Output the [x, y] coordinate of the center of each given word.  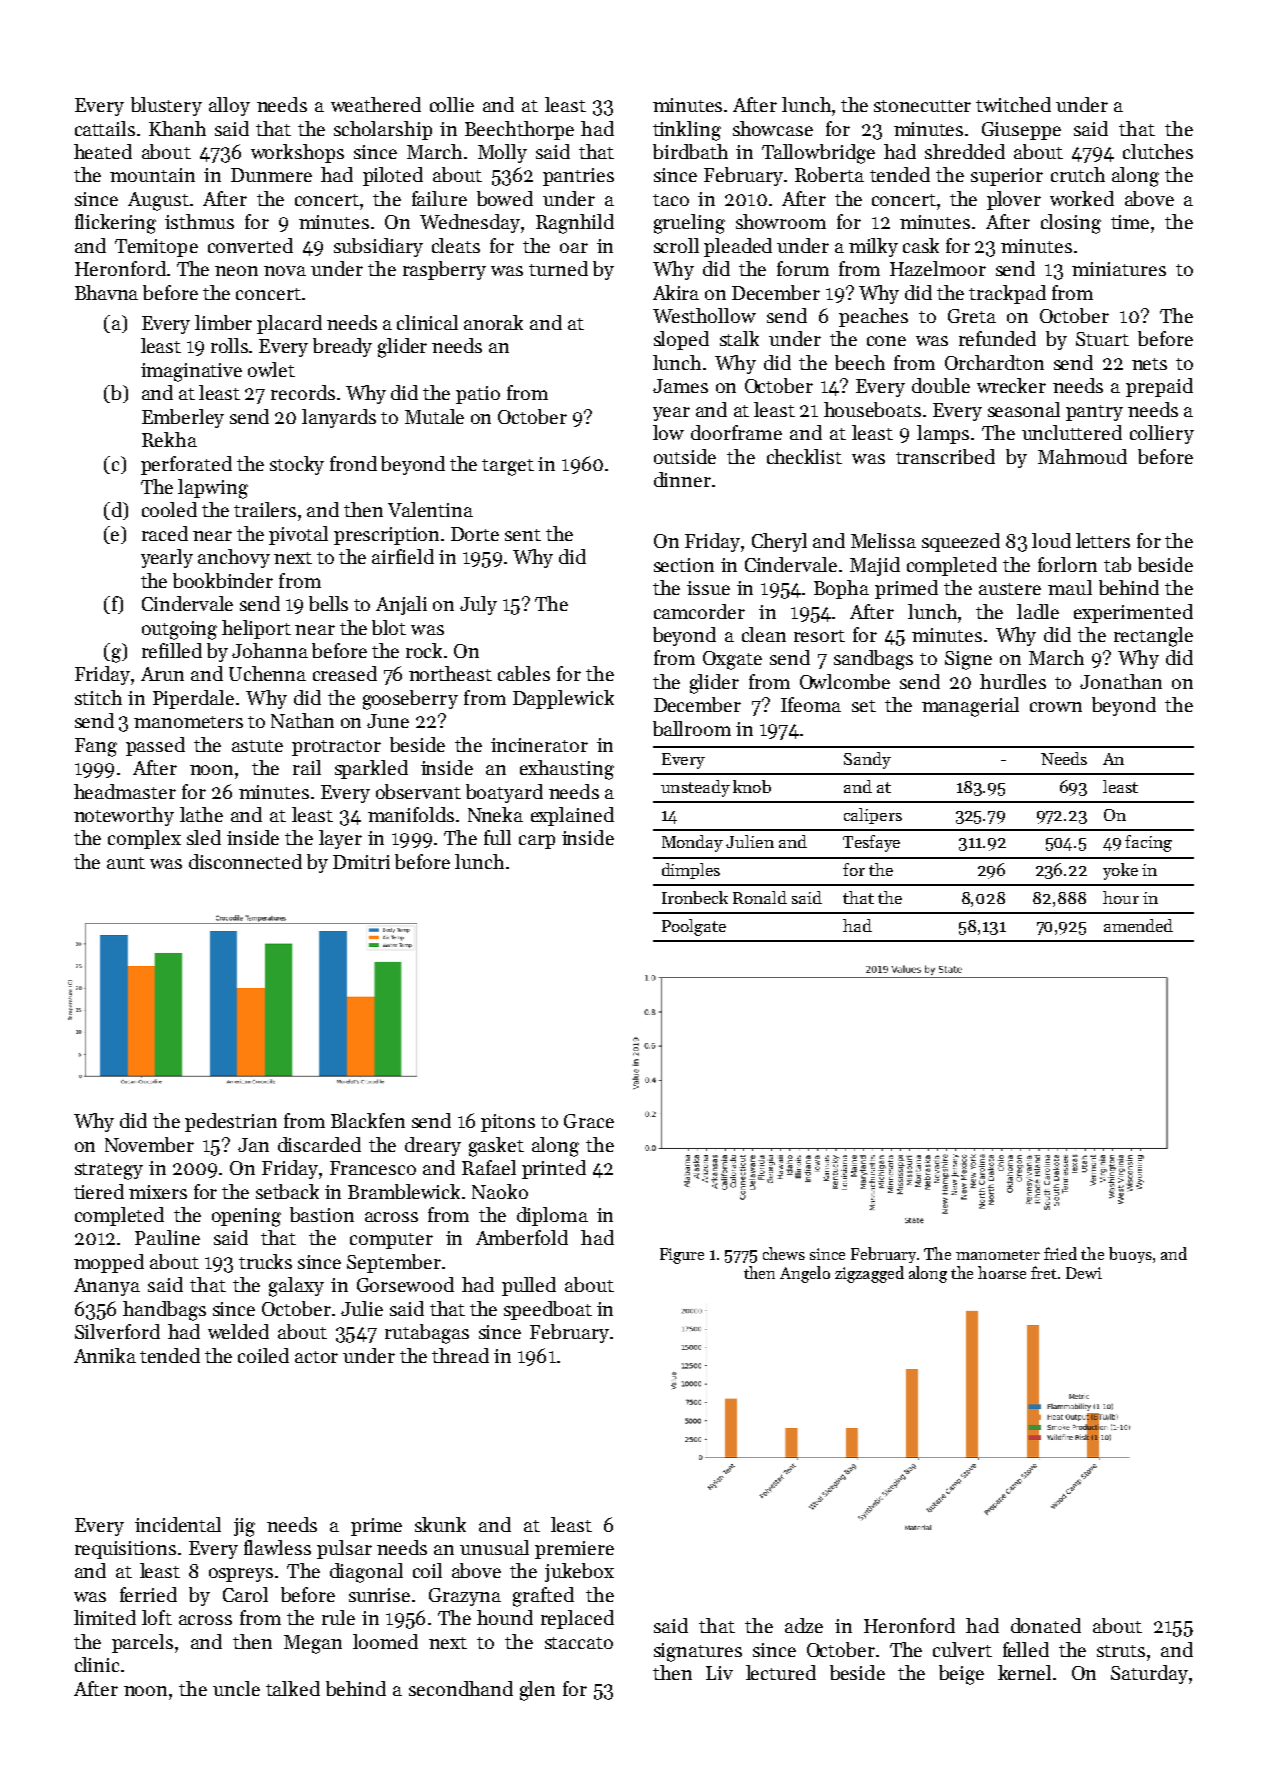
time [1130, 222]
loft [157, 1617]
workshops [297, 153]
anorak [493, 322]
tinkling [687, 131]
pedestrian [231, 1122]
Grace [589, 1121]
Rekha [169, 439]
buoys [1130, 1255]
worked [1082, 198]
